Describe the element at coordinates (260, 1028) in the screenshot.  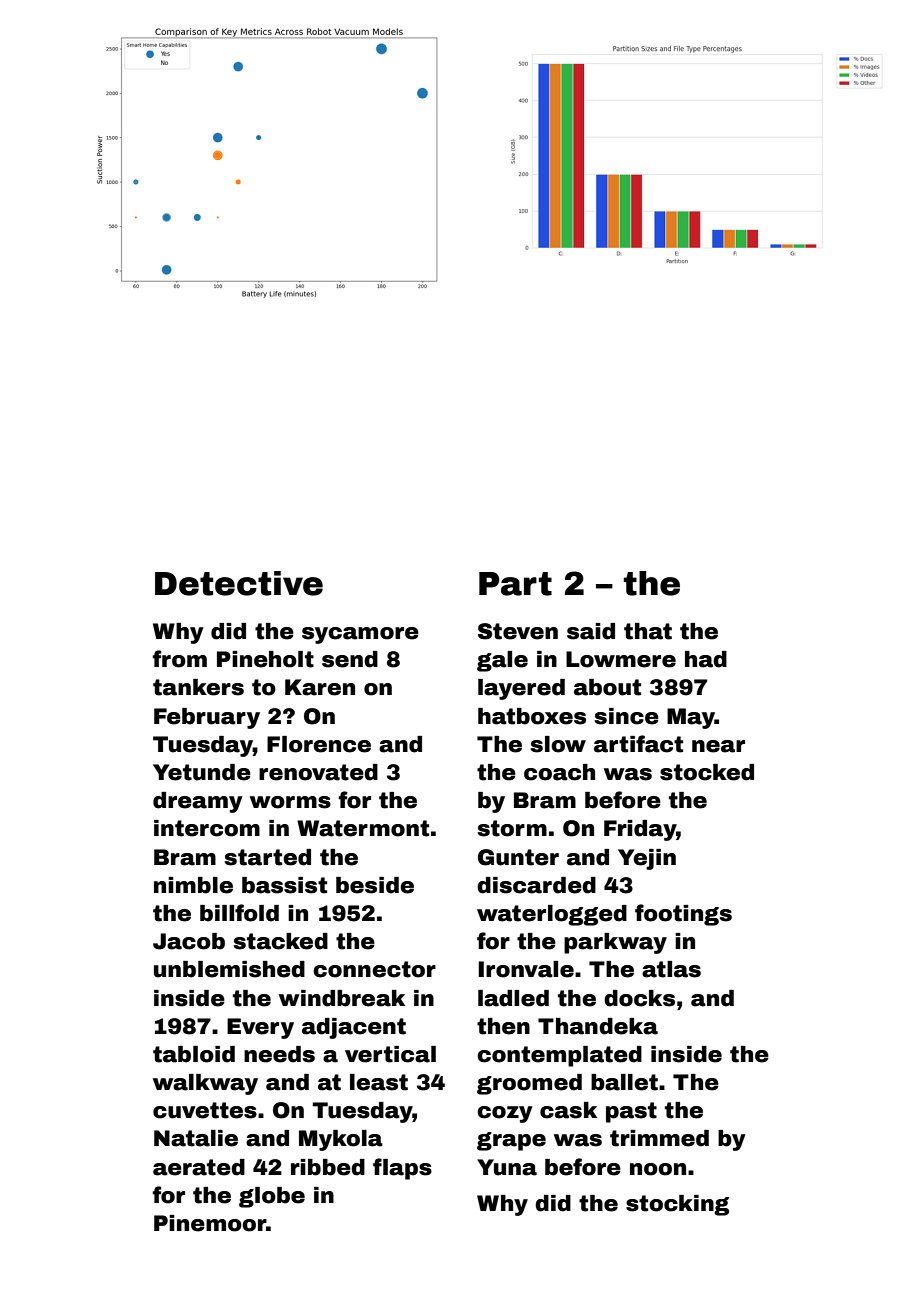
I see `Every` at that location.
